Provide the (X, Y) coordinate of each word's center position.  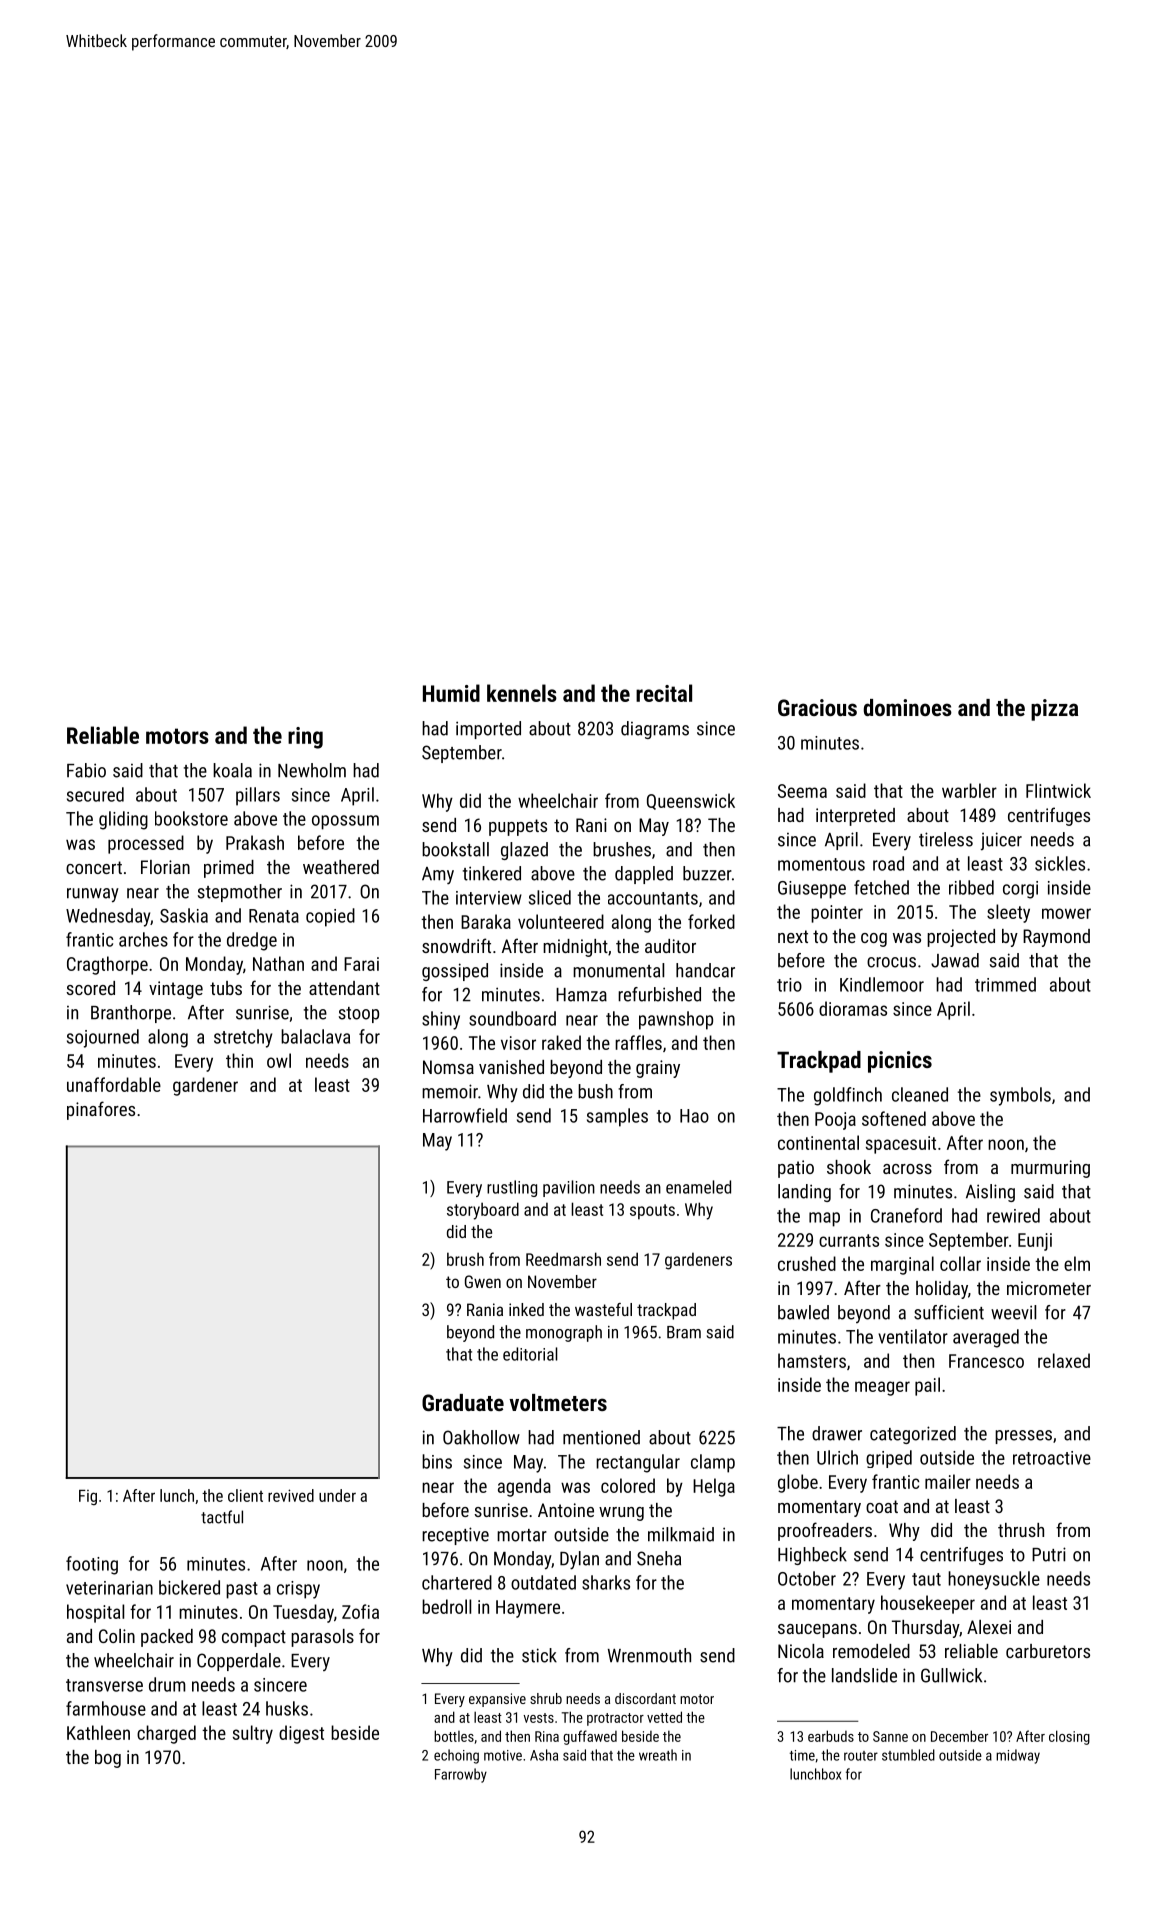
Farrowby (461, 1775)
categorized (913, 1435)
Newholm (312, 770)
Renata (274, 916)
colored (628, 1485)
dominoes (908, 707)
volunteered (561, 921)
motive (503, 1755)
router (861, 1756)
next (793, 936)
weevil (1013, 1312)
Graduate (463, 1402)
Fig (88, 1497)
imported (488, 730)
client (245, 1495)
